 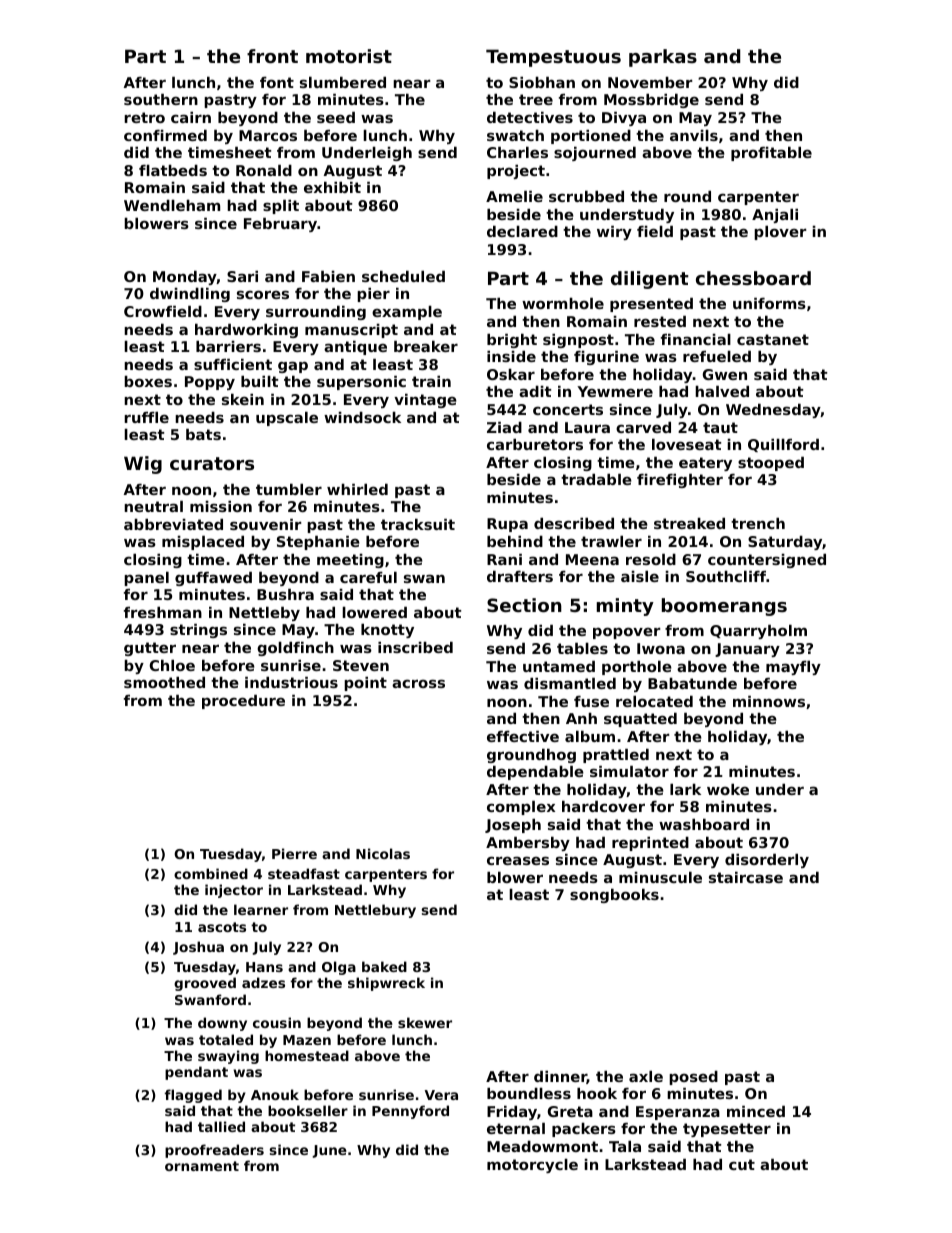 What do you see at coordinates (418, 524) in the screenshot?
I see `tracksuit` at bounding box center [418, 524].
